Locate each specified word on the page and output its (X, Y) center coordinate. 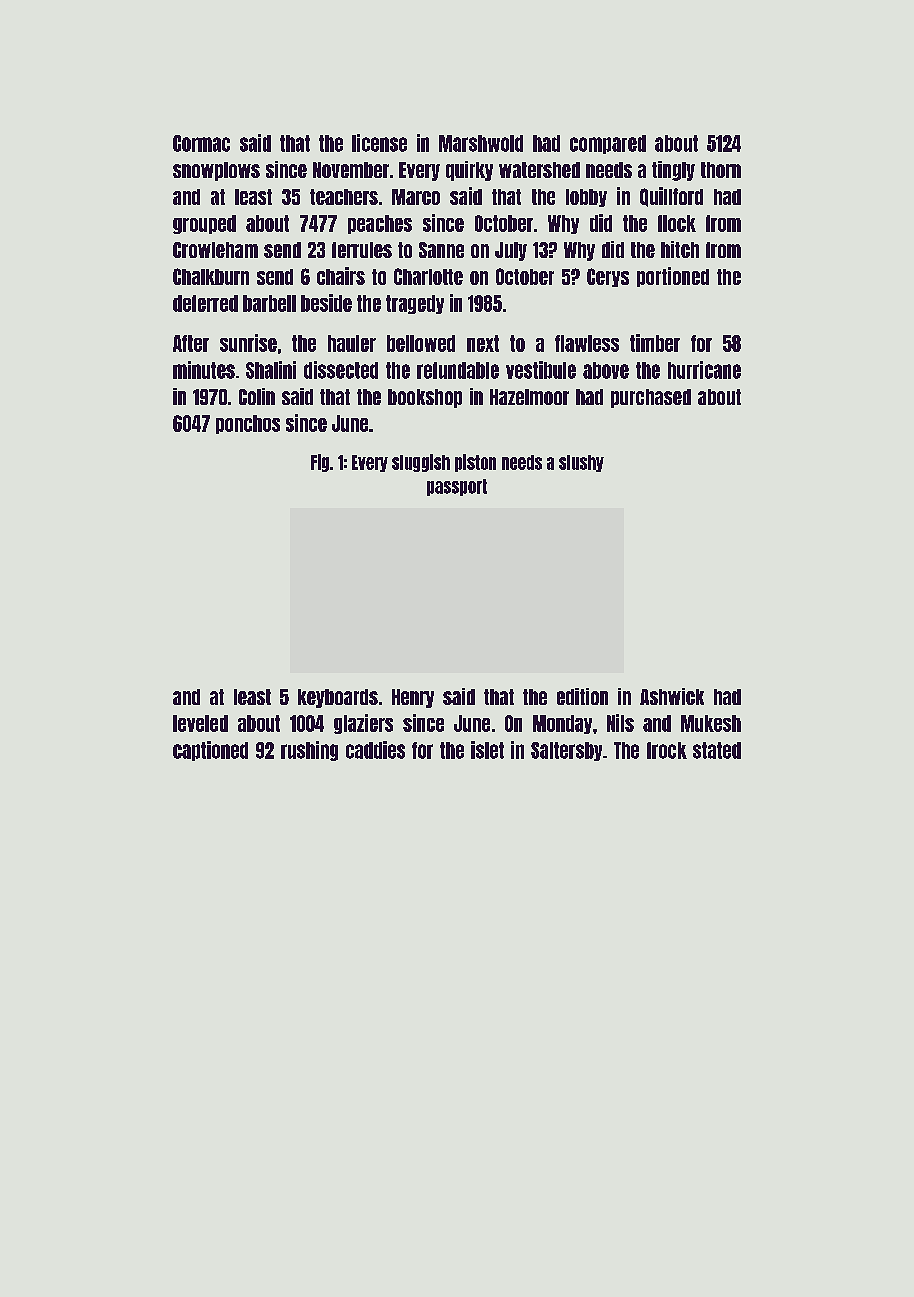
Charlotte (428, 276)
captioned (210, 751)
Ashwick (672, 696)
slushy (581, 463)
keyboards (338, 698)
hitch (680, 249)
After (191, 343)
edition (582, 696)
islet (487, 750)
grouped (204, 224)
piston (475, 463)
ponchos (248, 424)
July (511, 251)
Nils (620, 723)
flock (677, 223)
